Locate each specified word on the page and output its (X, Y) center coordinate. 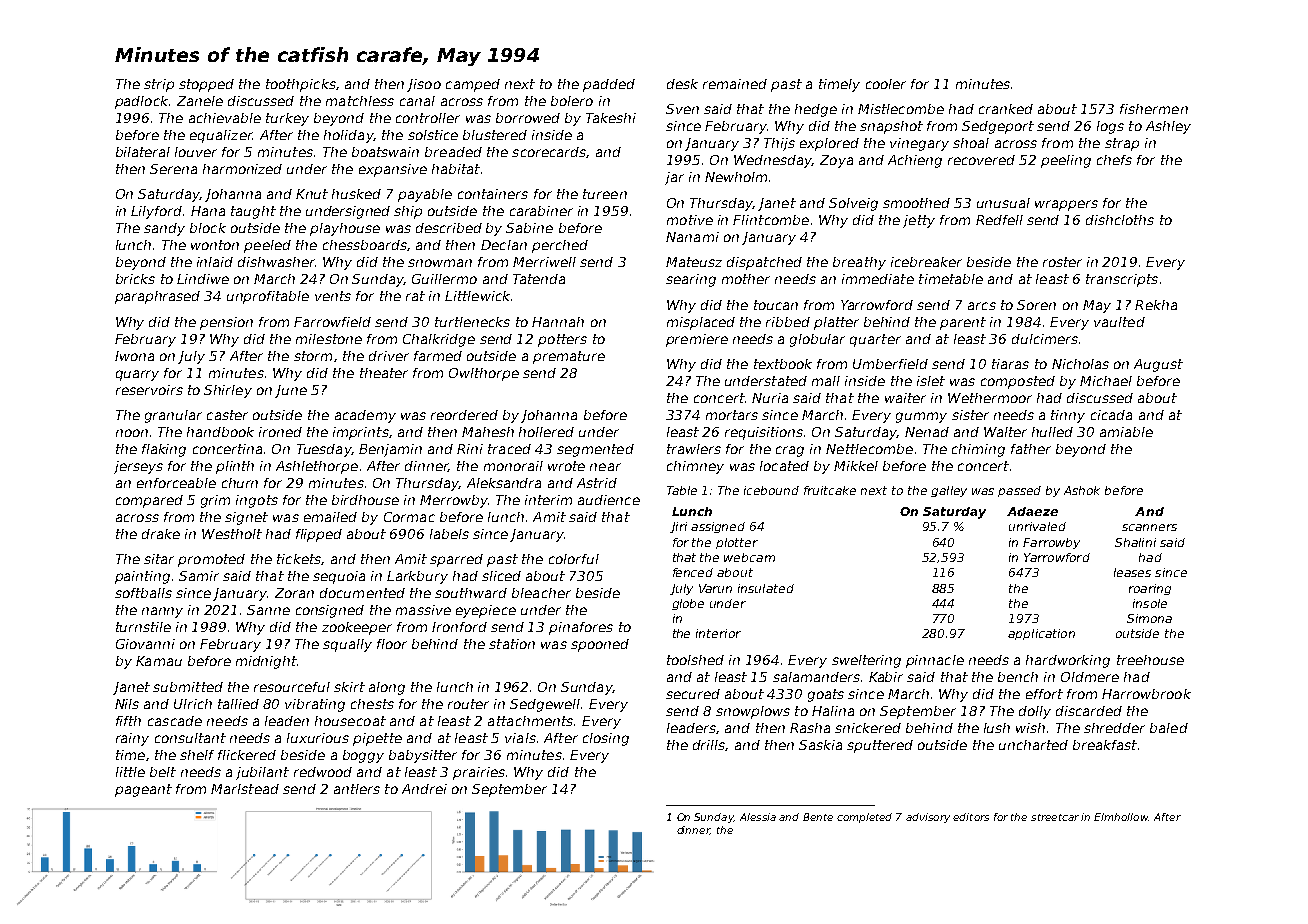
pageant (143, 790)
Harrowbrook (1146, 694)
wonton (215, 245)
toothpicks (301, 85)
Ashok (1082, 490)
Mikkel (856, 466)
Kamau (159, 661)
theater (384, 373)
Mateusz (694, 262)
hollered (546, 432)
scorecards (549, 152)
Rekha (1156, 305)
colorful (574, 559)
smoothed (916, 203)
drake (161, 534)
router (468, 704)
